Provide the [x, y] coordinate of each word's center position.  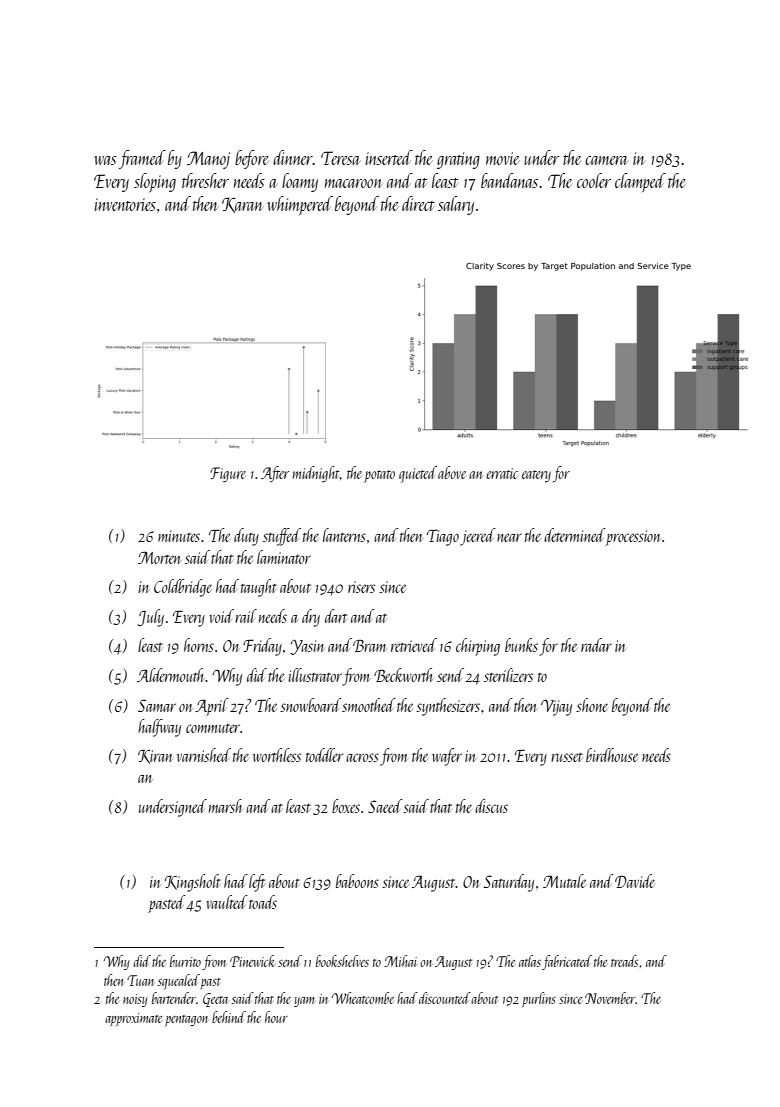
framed [142, 159]
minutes [179, 536]
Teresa [340, 158]
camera [606, 160]
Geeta [215, 1000]
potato [379, 476]
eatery [536, 476]
